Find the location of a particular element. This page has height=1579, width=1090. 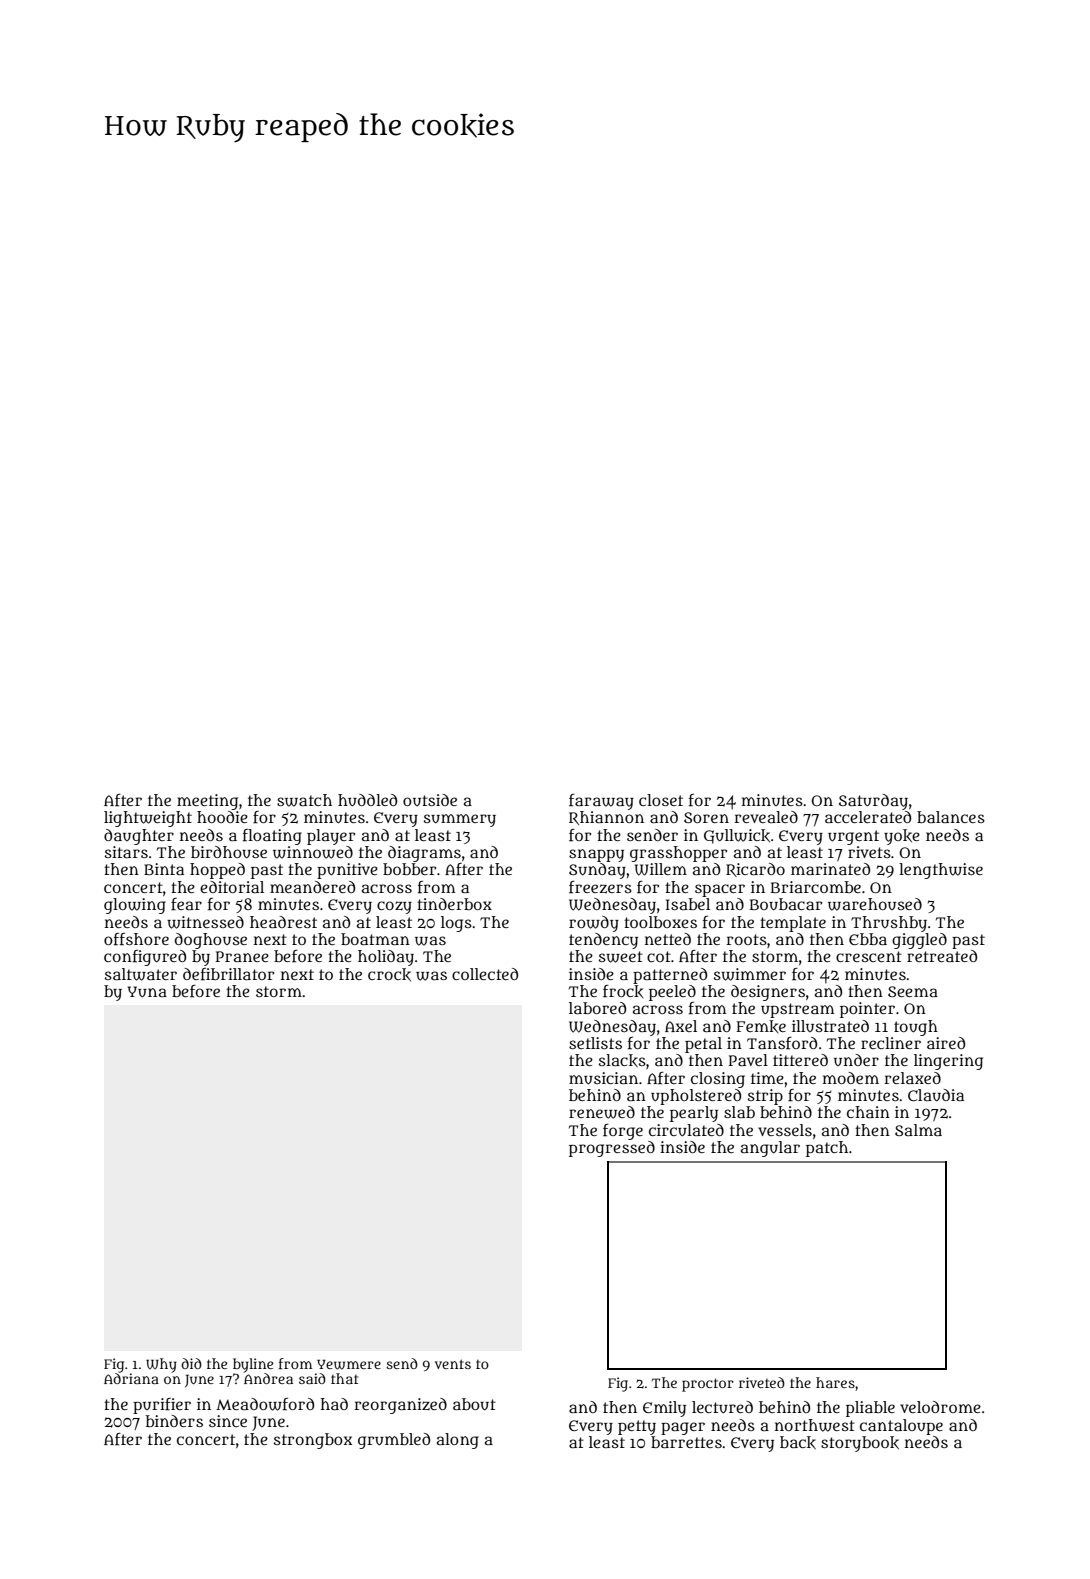

along is located at coordinates (458, 1441).
